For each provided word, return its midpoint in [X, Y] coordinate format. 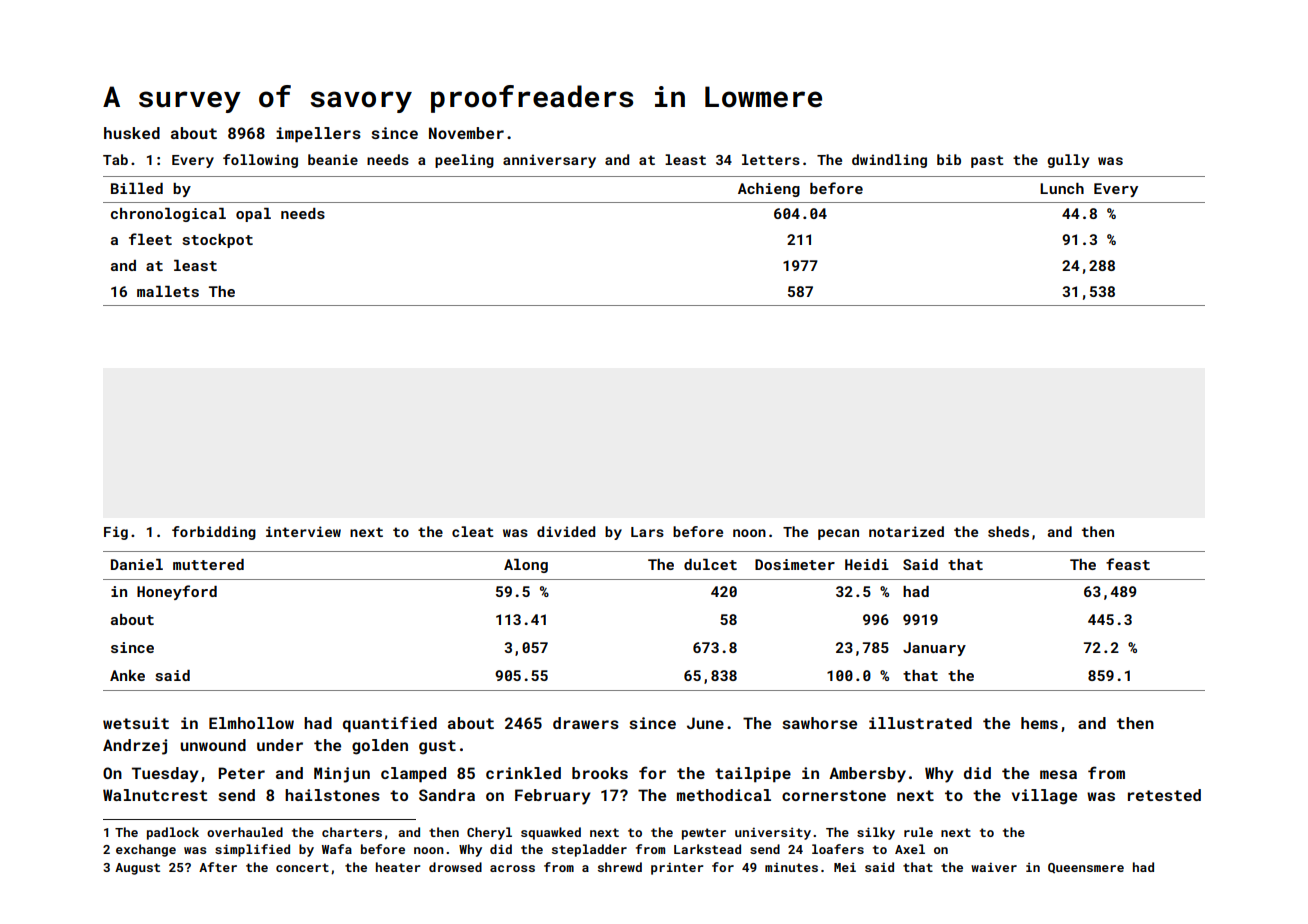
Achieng [769, 190]
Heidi [867, 564]
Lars [647, 532]
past [987, 161]
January [934, 649]
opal [253, 215]
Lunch [1062, 188]
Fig [116, 533]
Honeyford [177, 592]
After [218, 867]
